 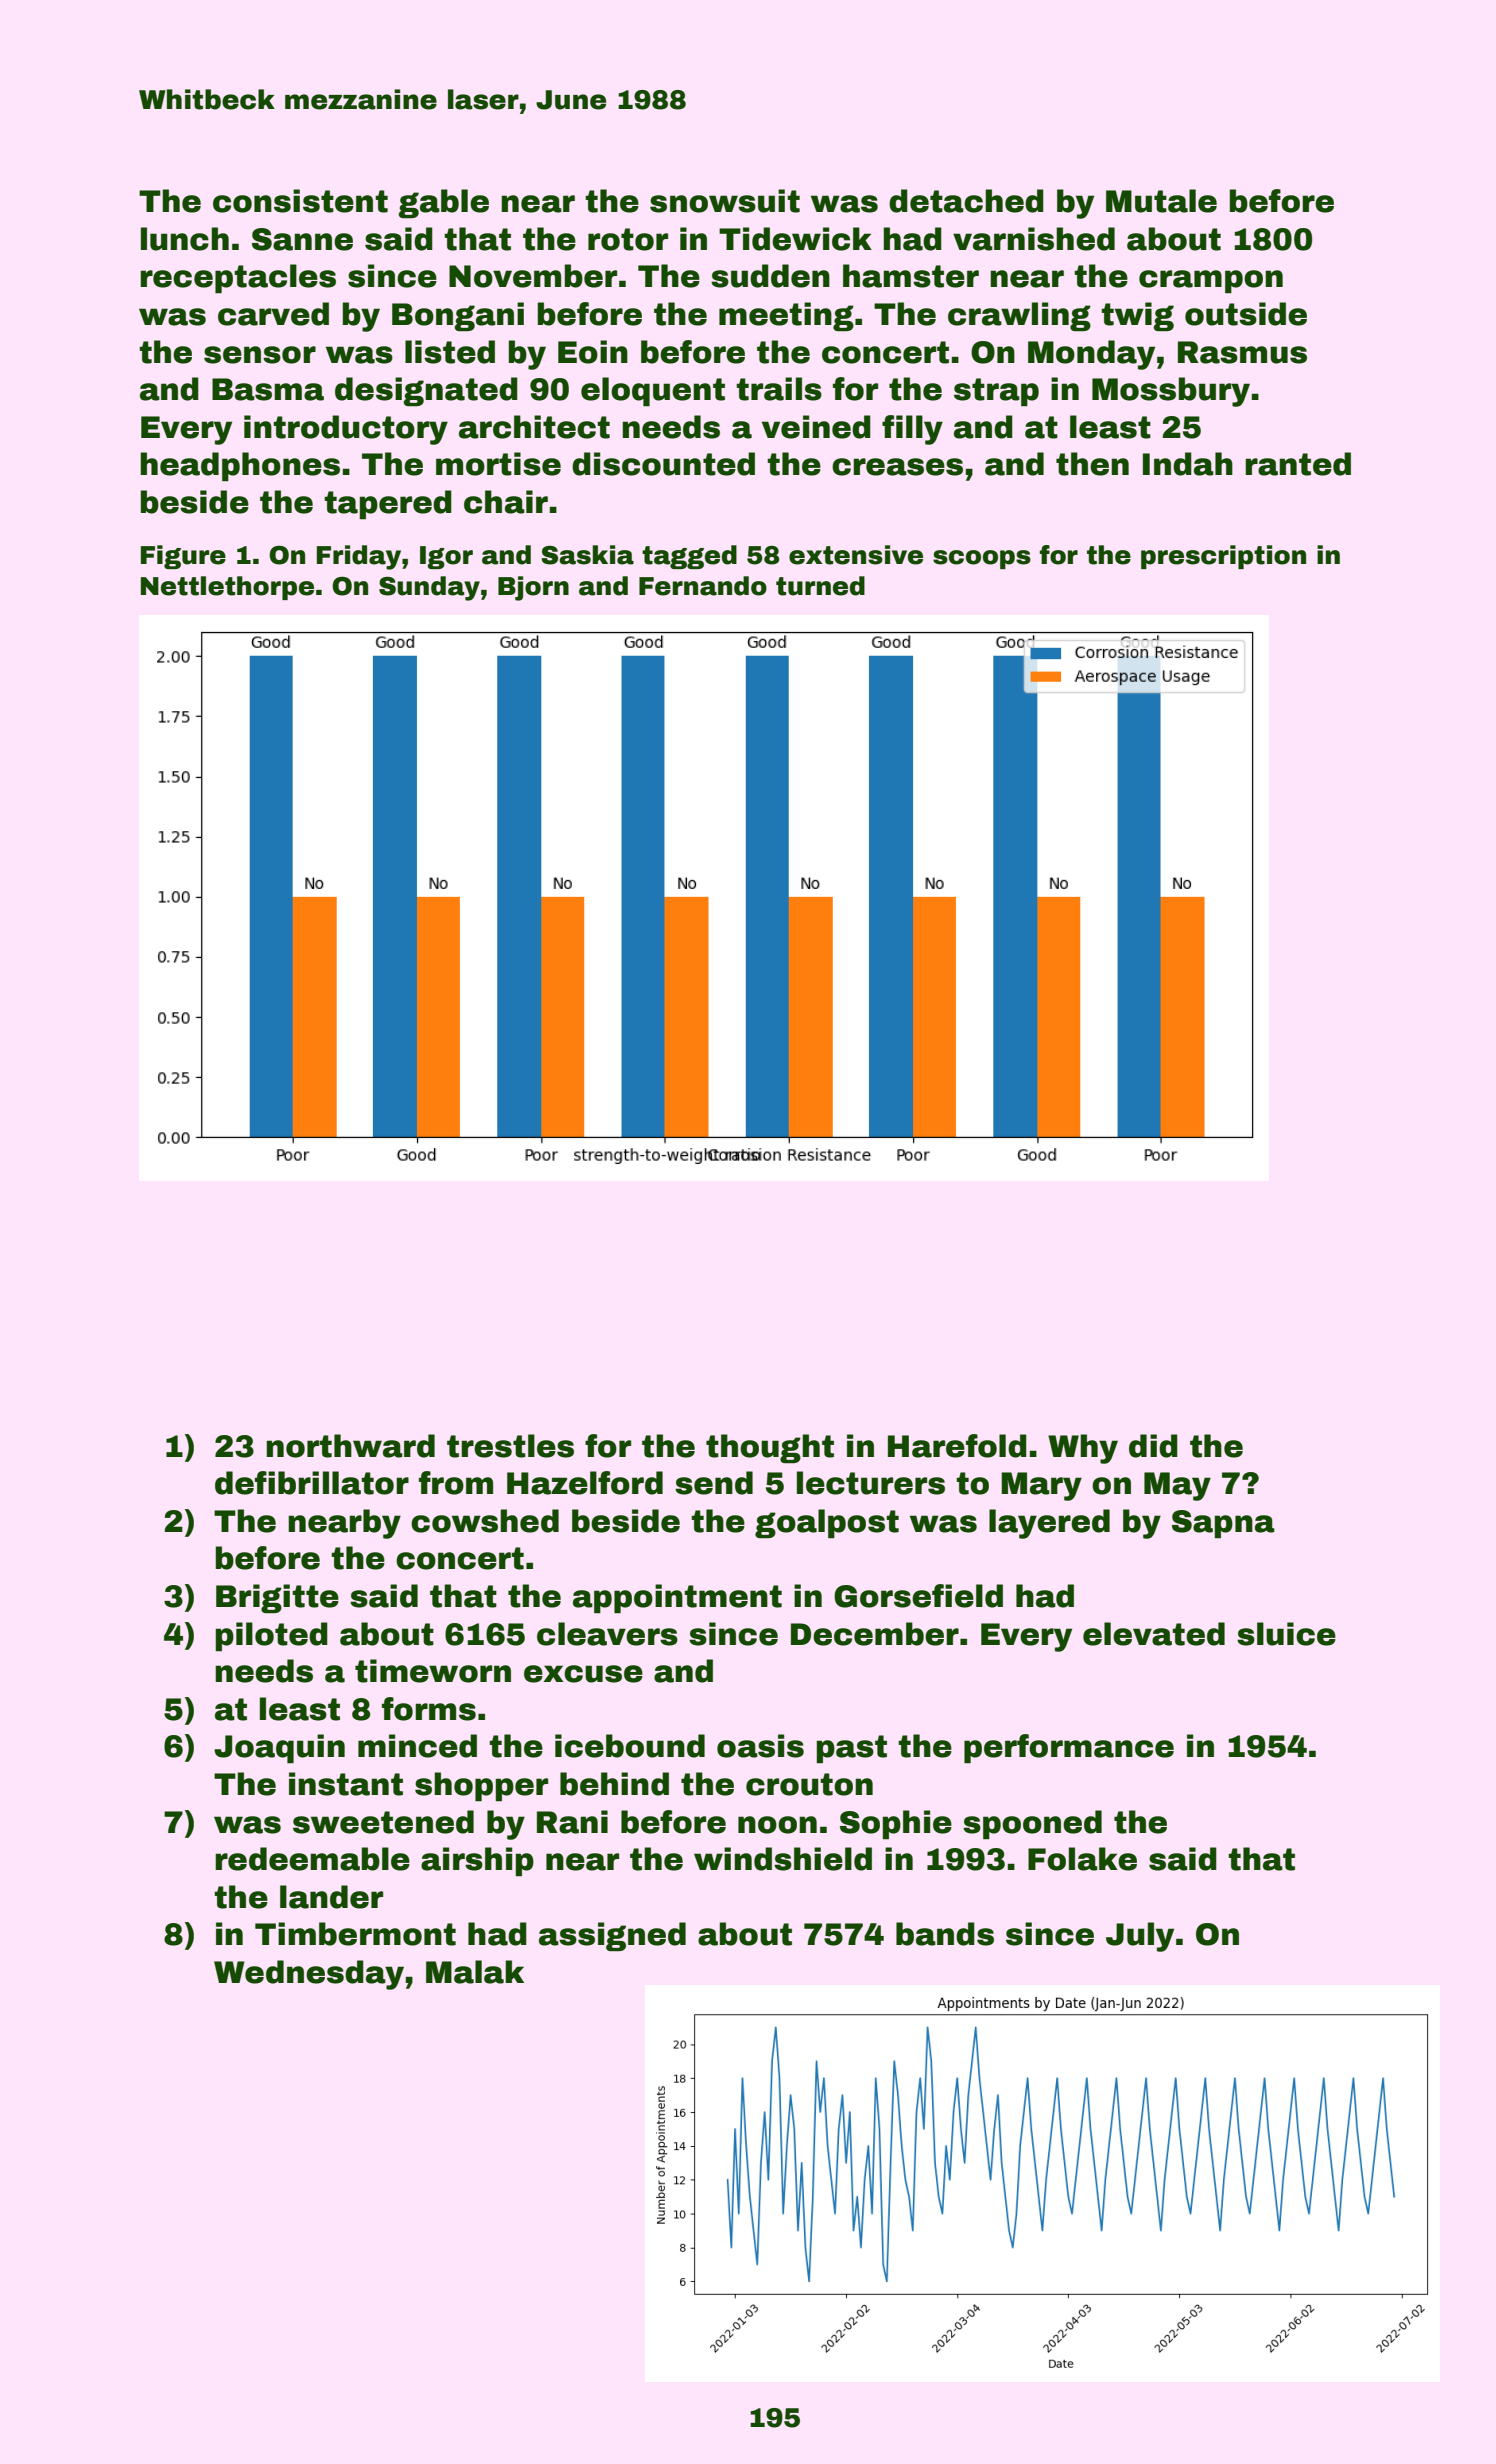 I want to click on northward, so click(x=350, y=1446).
